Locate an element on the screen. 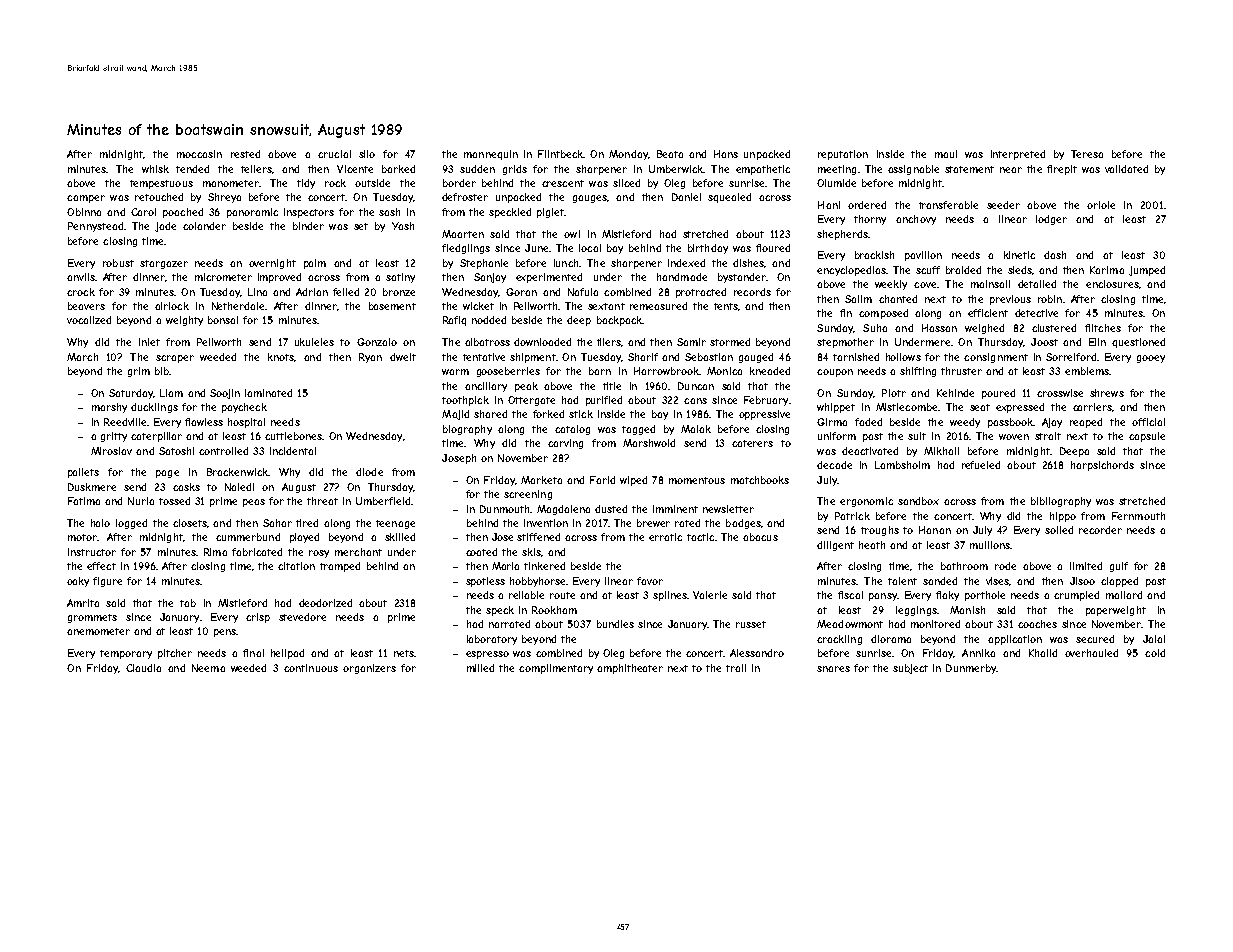  biography is located at coordinates (467, 430).
